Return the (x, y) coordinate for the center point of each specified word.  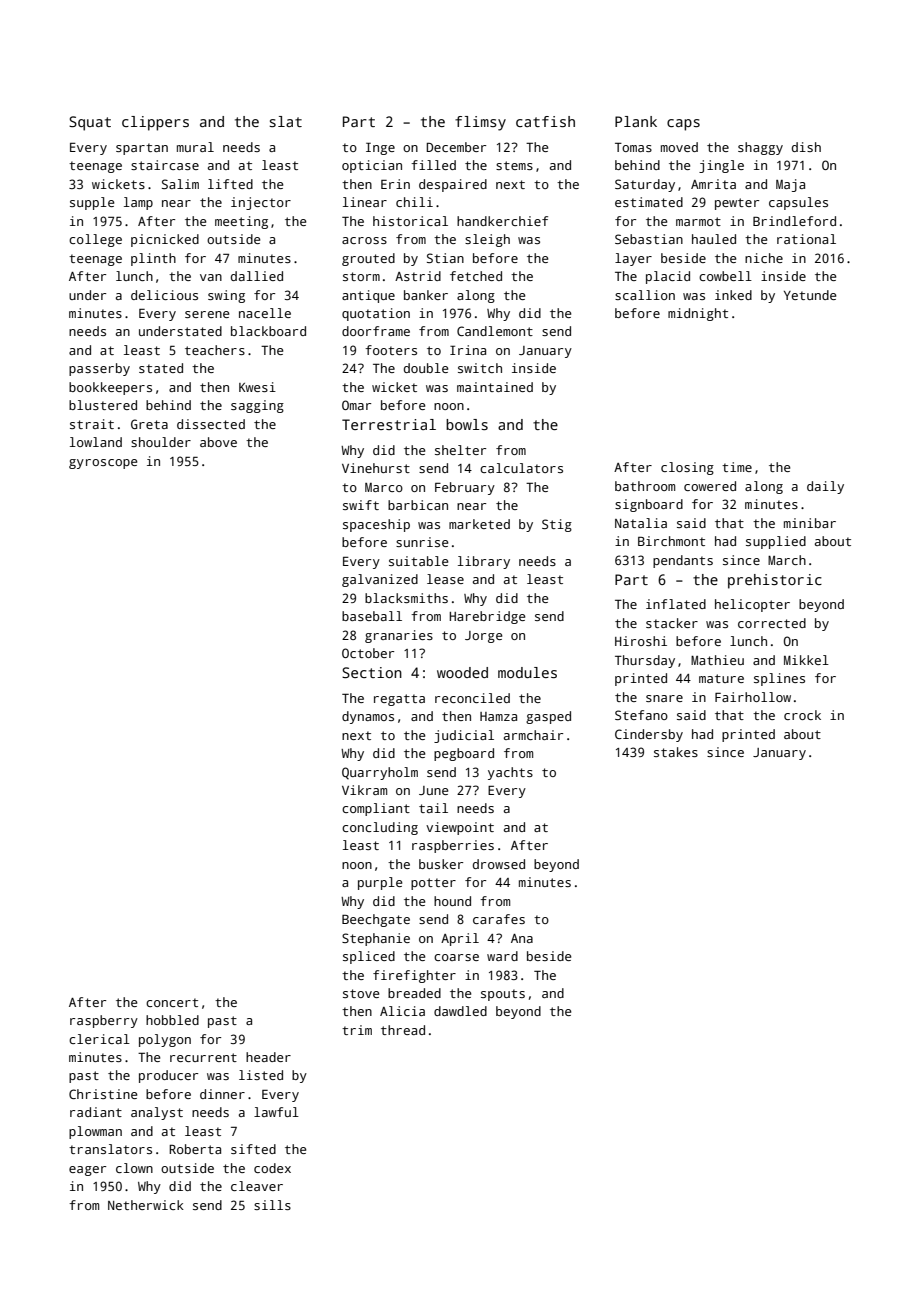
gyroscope (103, 464)
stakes (676, 752)
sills (272, 1205)
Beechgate (376, 920)
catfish (545, 121)
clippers (155, 123)
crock (802, 715)
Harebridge (487, 617)
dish (806, 147)
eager (87, 1171)
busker (441, 864)
